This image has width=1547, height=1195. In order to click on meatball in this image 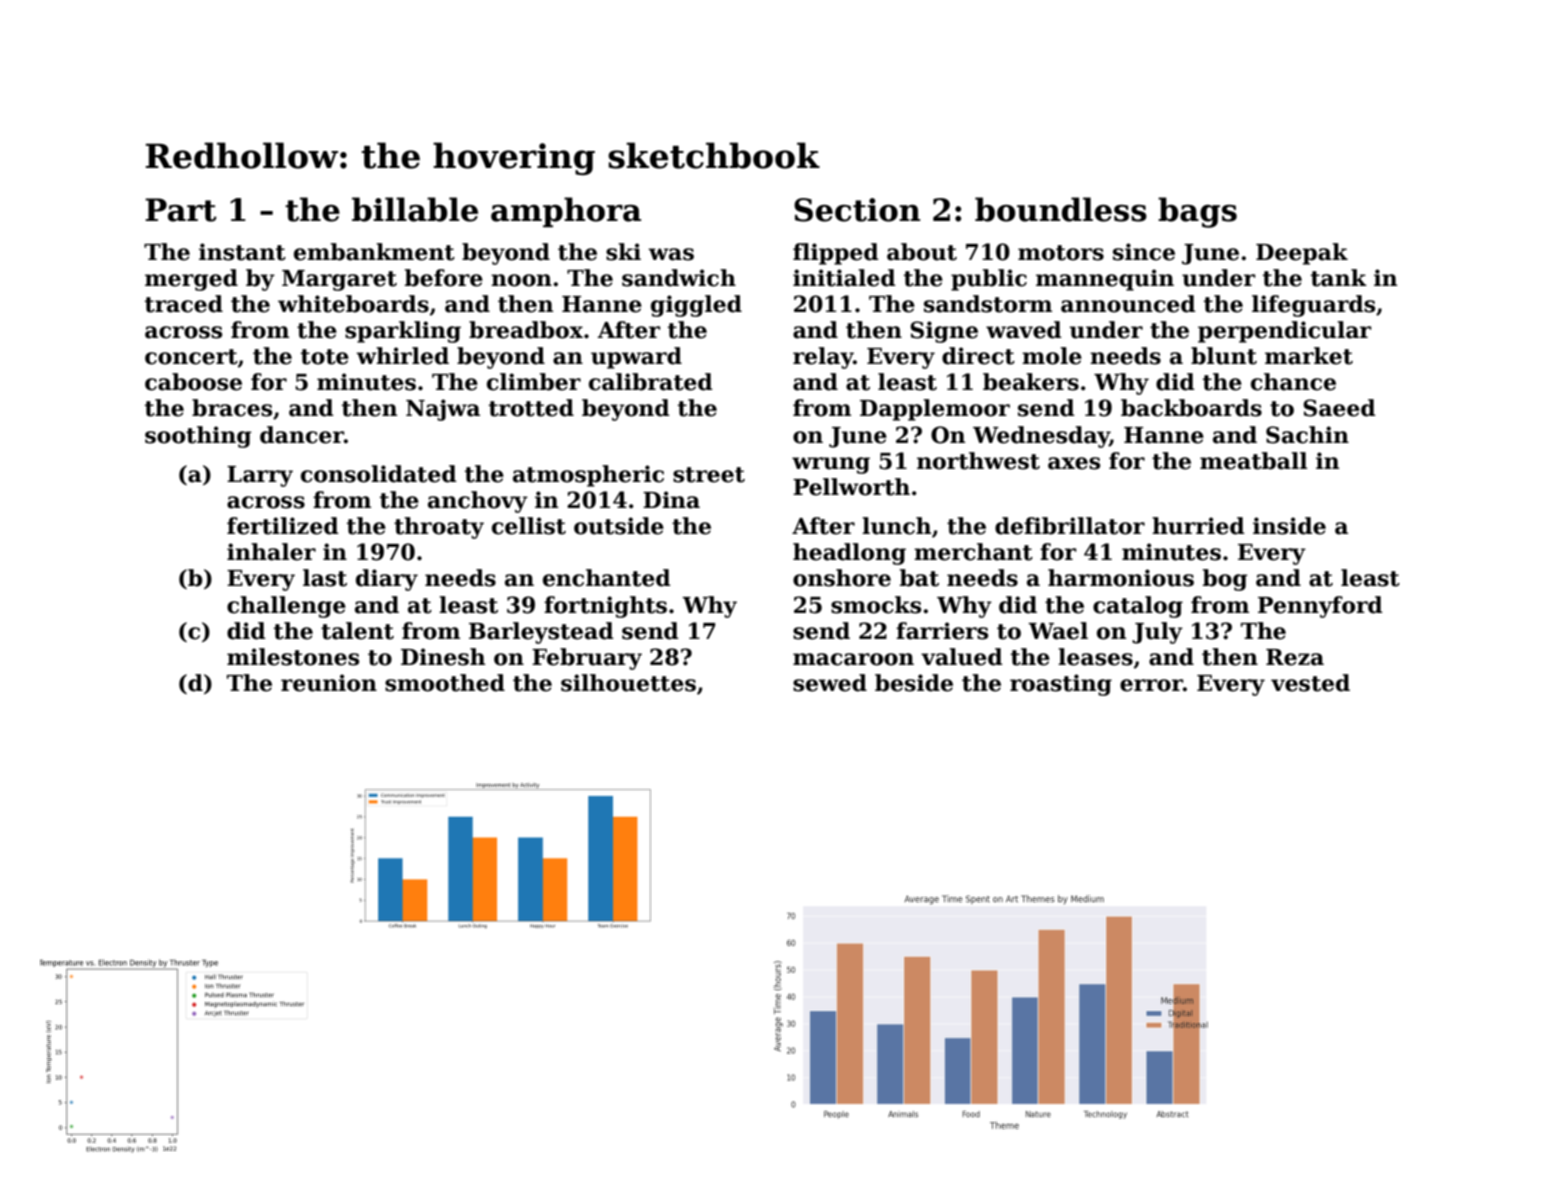, I will do `click(1253, 461)`.
